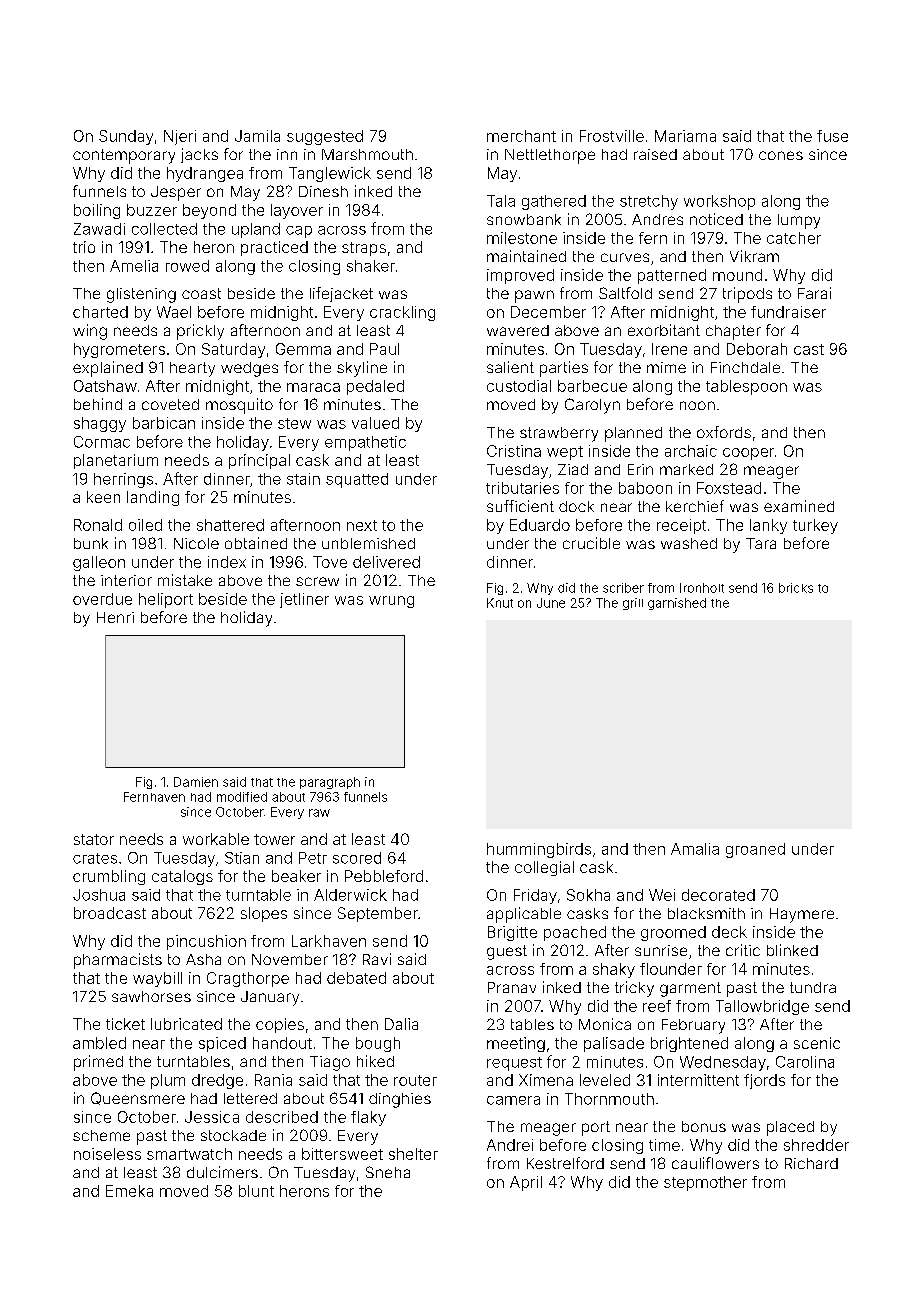 The height and width of the page is (1311, 924). I want to click on Henri, so click(115, 617).
